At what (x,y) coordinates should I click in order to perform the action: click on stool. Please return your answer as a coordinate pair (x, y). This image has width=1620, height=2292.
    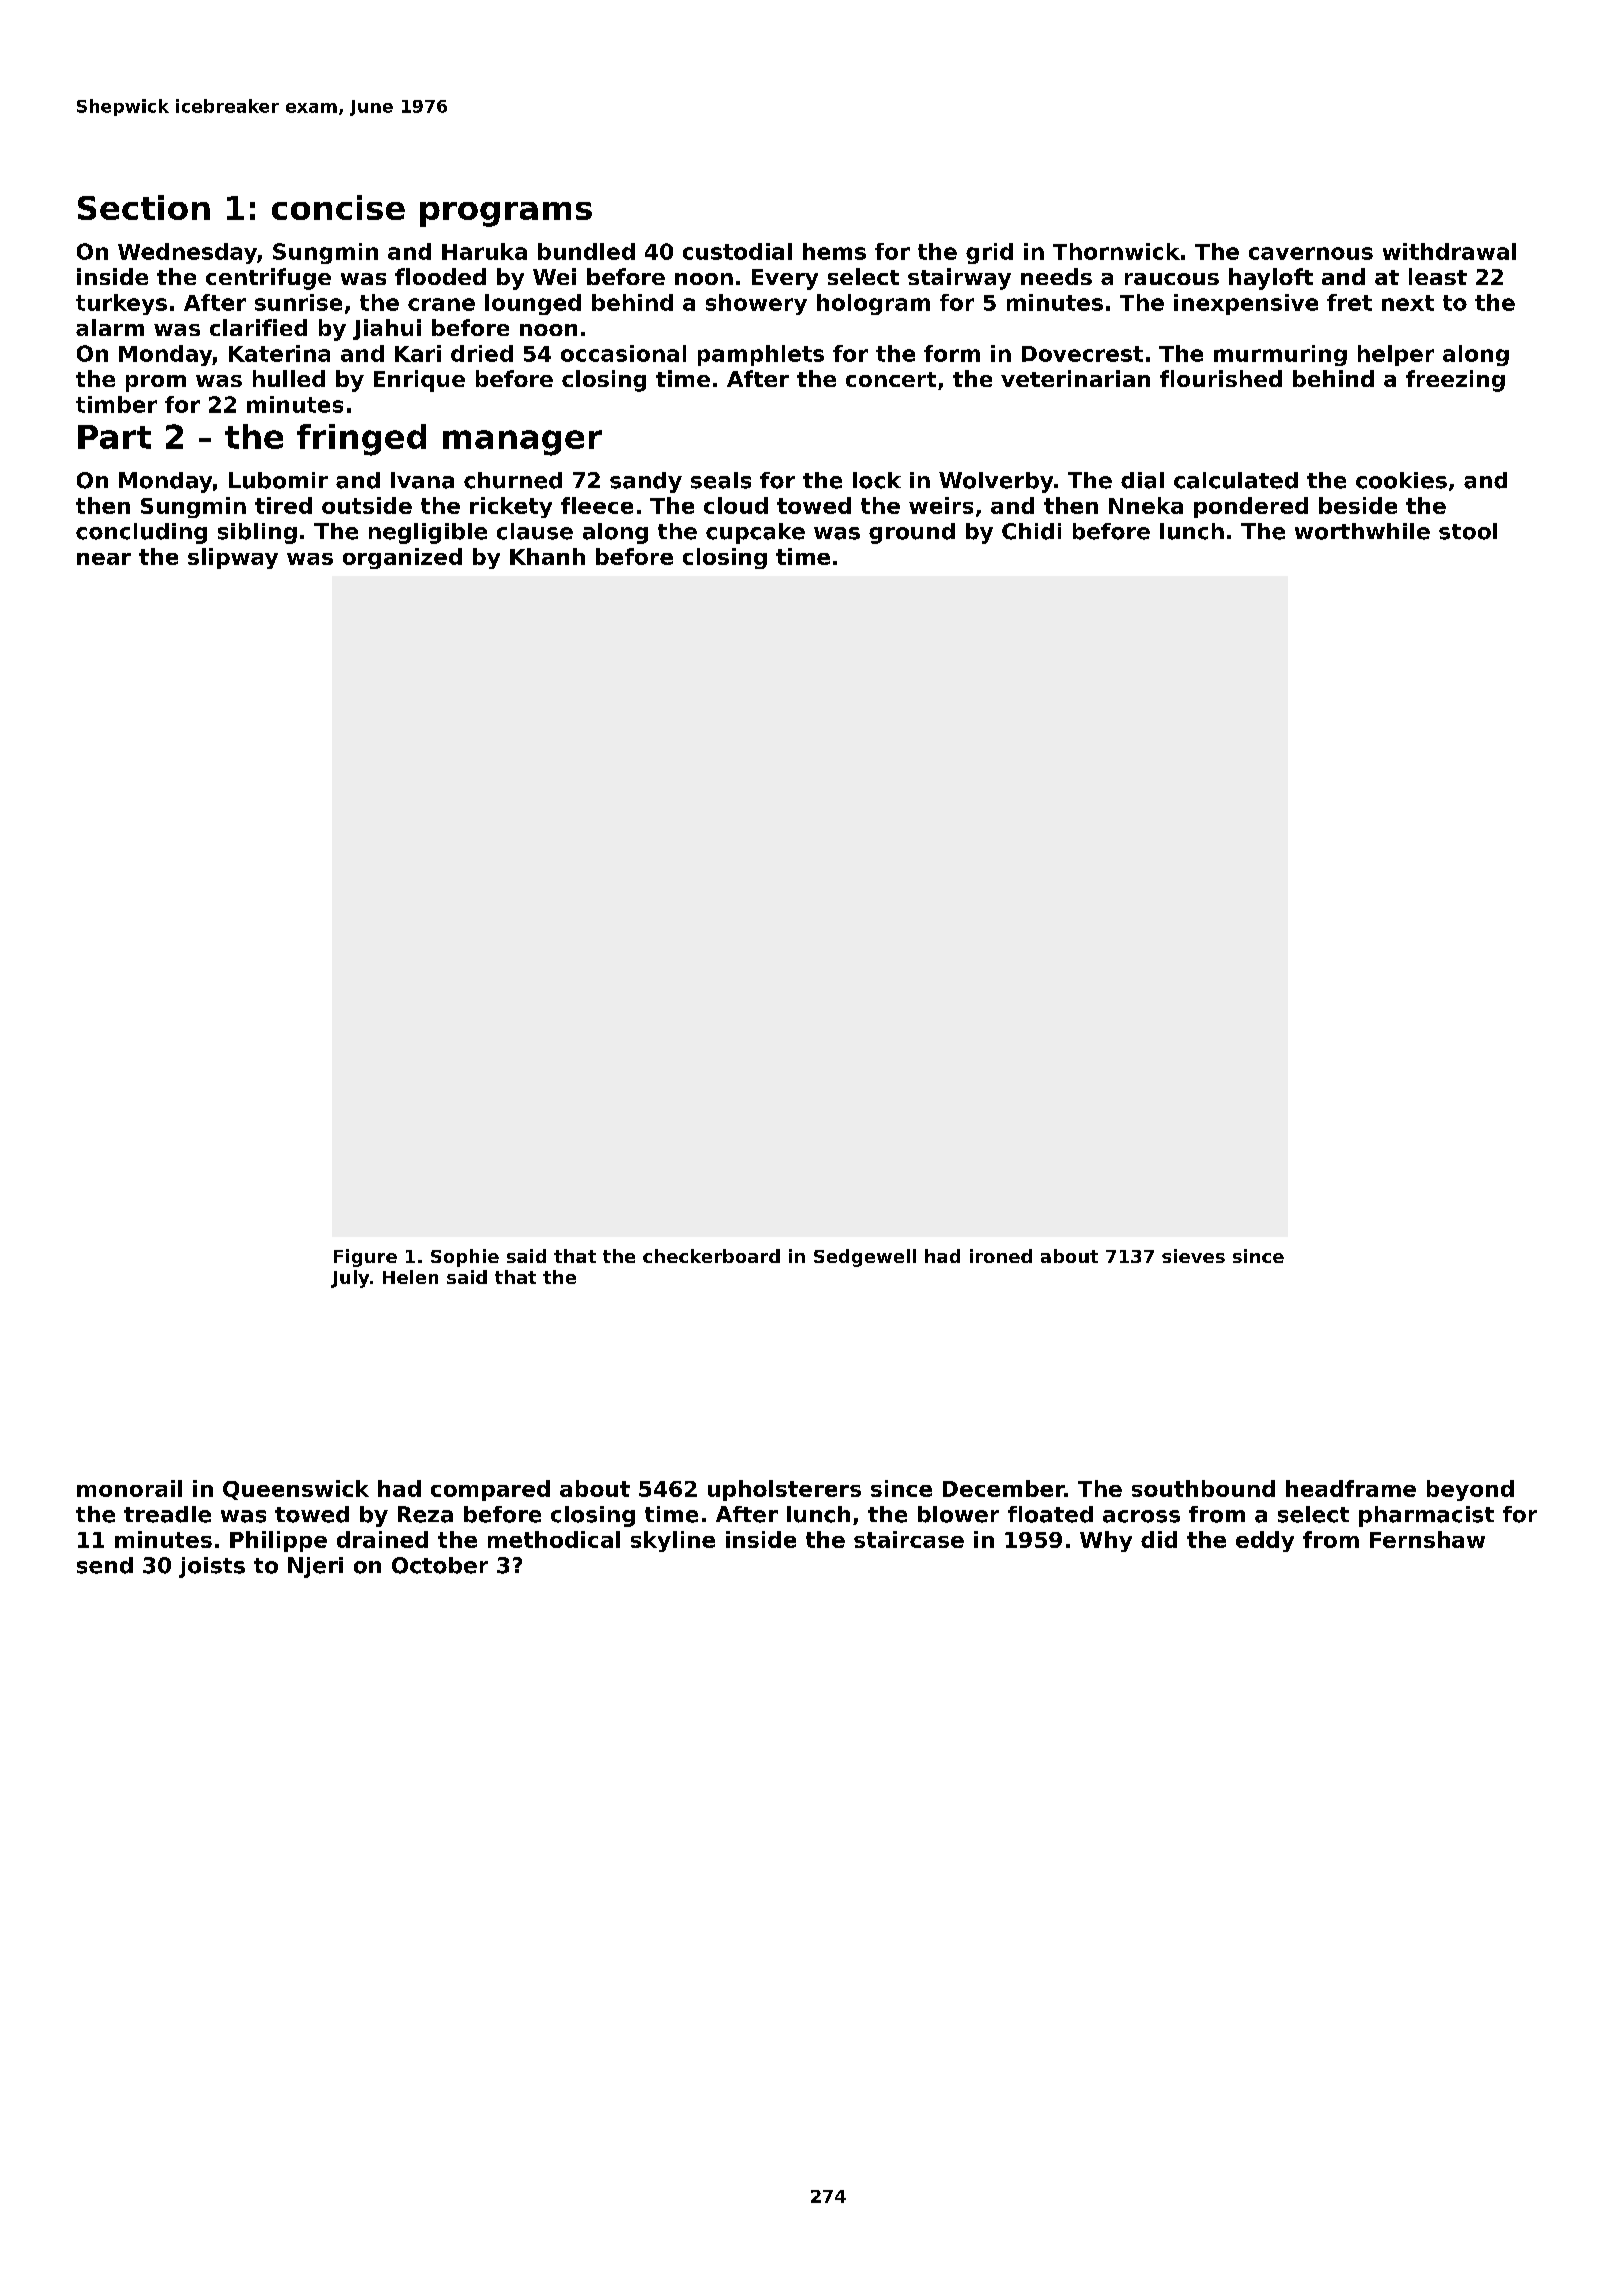
    Looking at the image, I should click on (1468, 531).
